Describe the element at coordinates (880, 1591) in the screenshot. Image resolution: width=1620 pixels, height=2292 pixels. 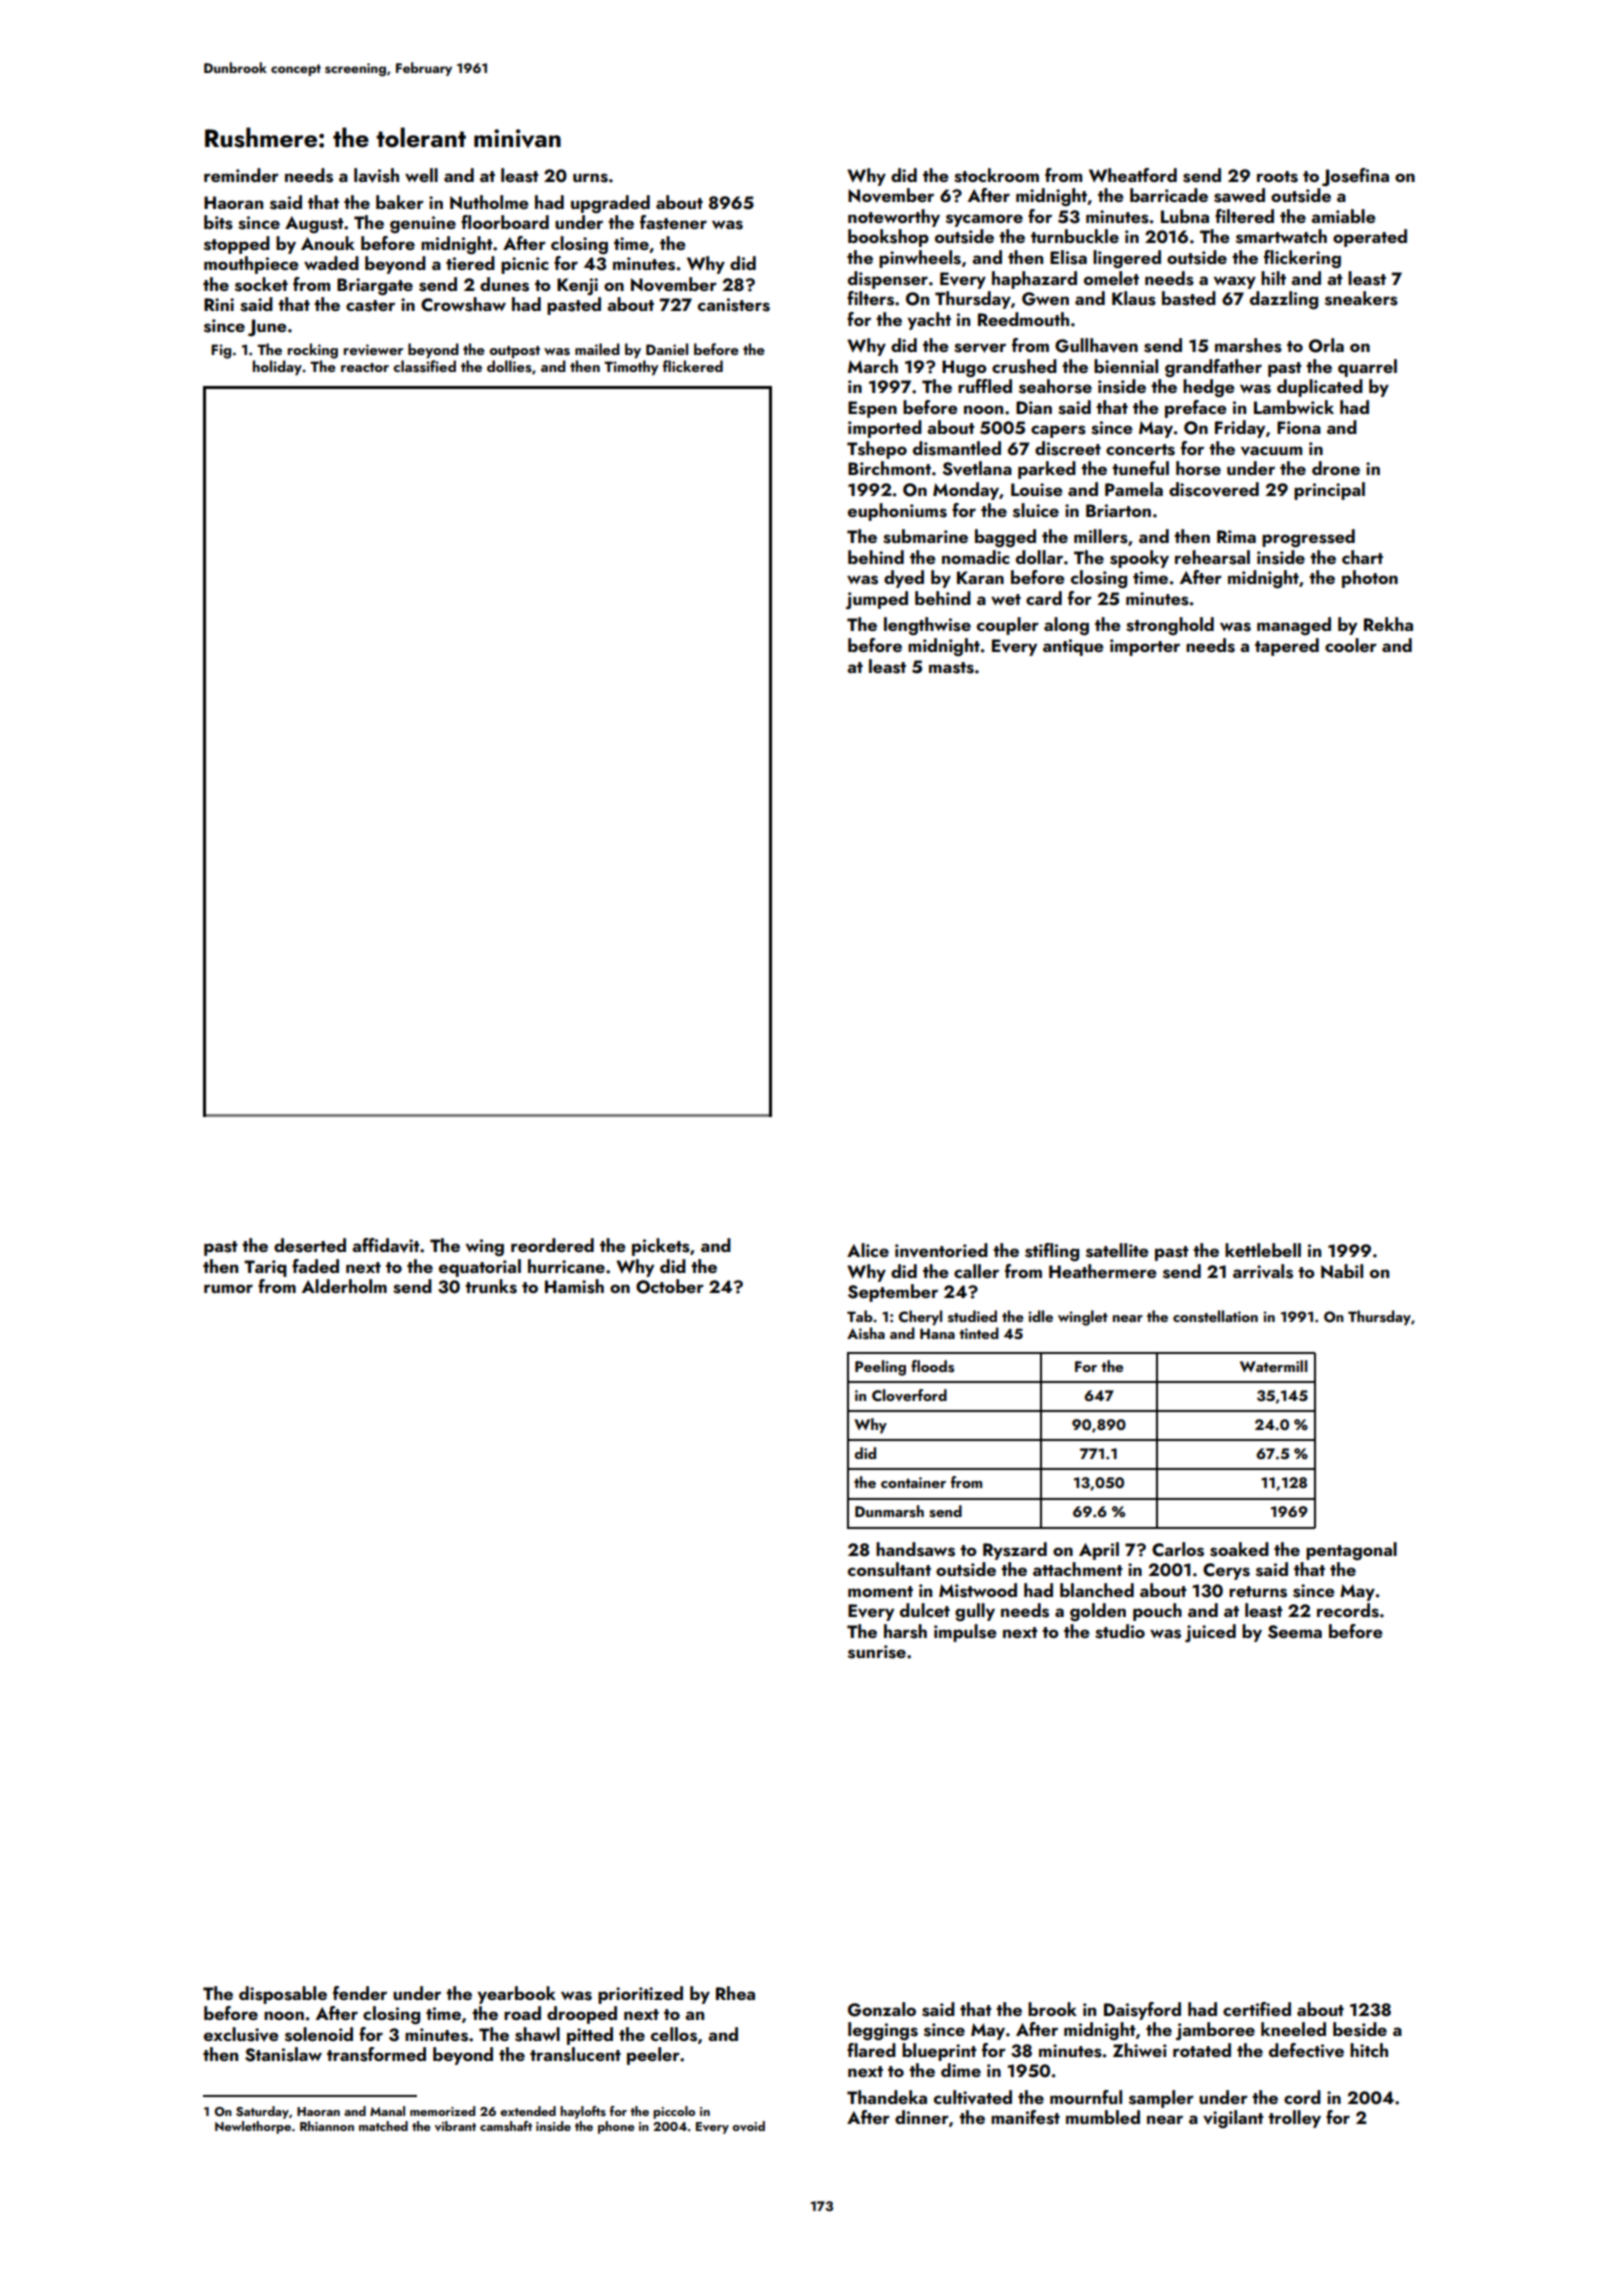
I see `moment` at that location.
